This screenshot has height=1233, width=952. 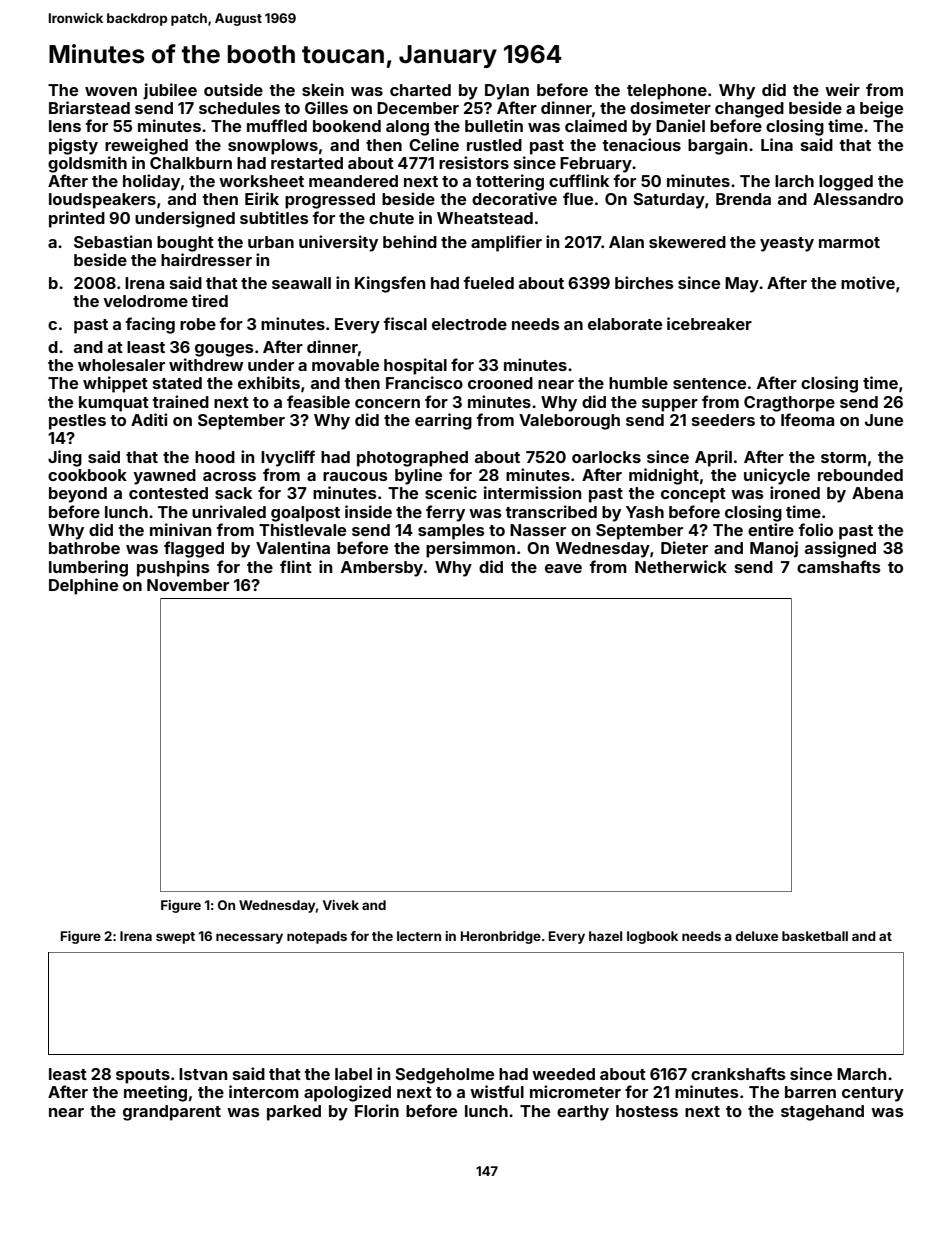 I want to click on Vivek, so click(x=341, y=905).
